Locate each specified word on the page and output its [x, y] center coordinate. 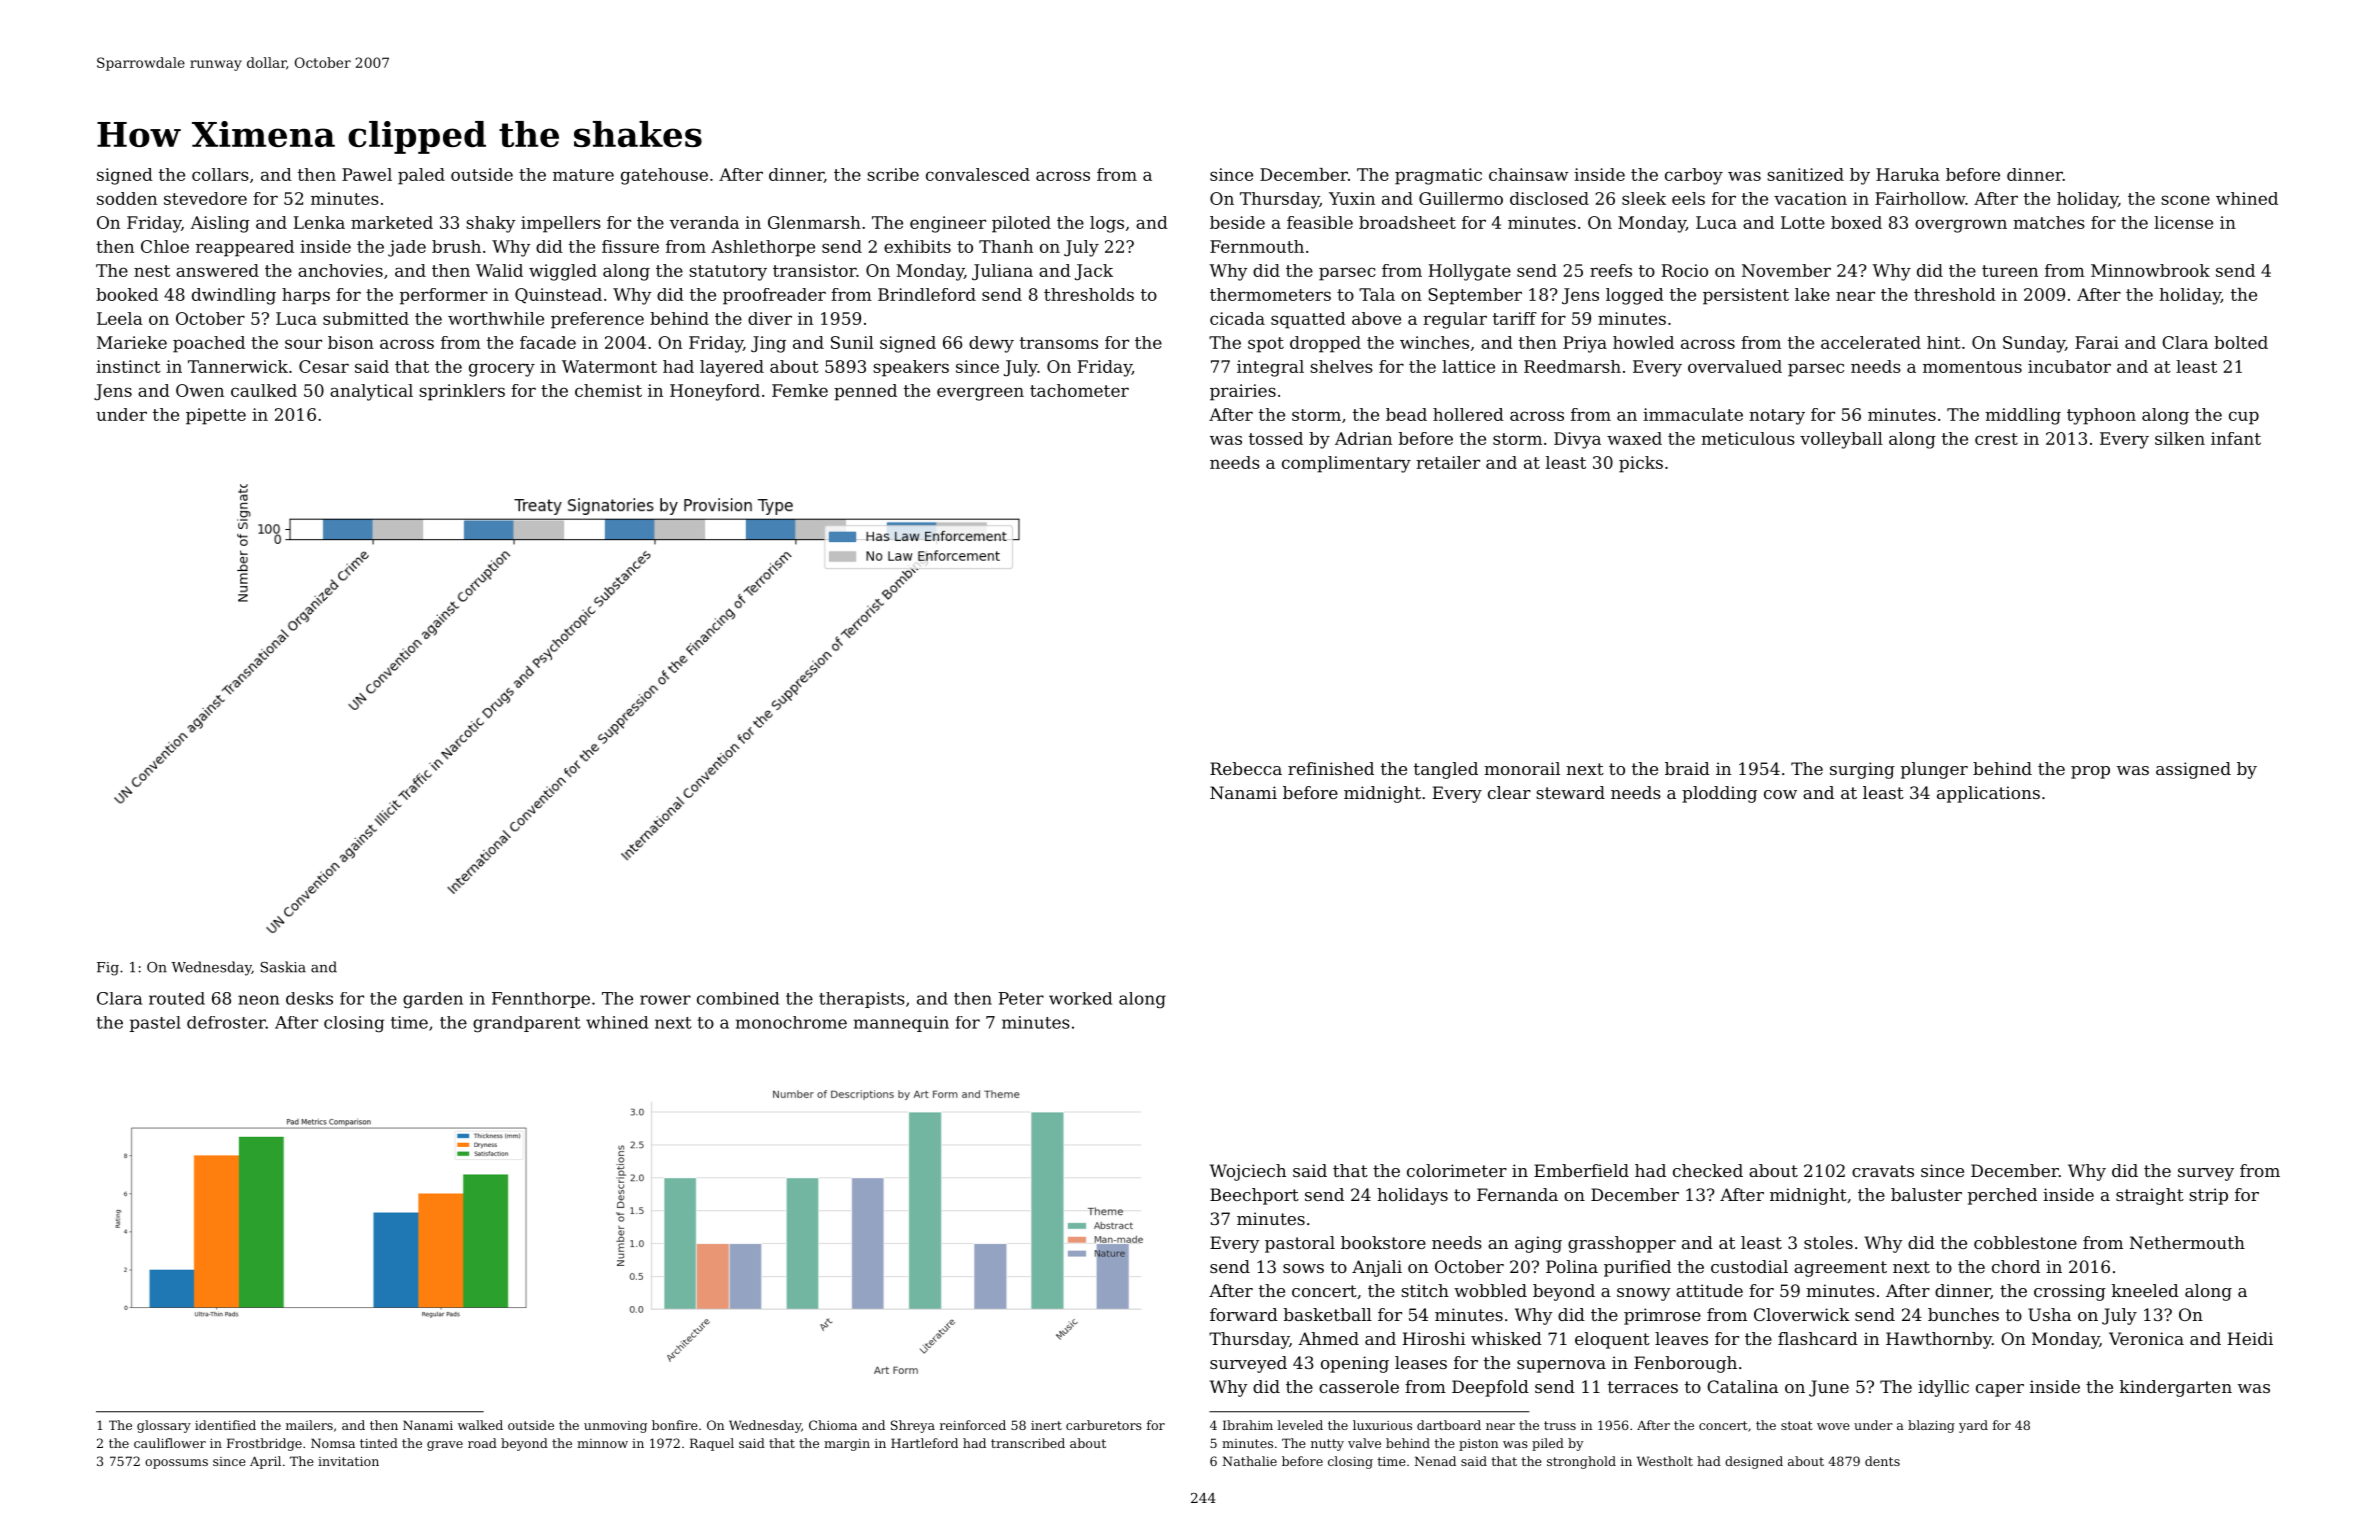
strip [2208, 1196]
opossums [176, 1464]
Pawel [367, 174]
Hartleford [924, 1443]
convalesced [978, 174]
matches [2049, 222]
